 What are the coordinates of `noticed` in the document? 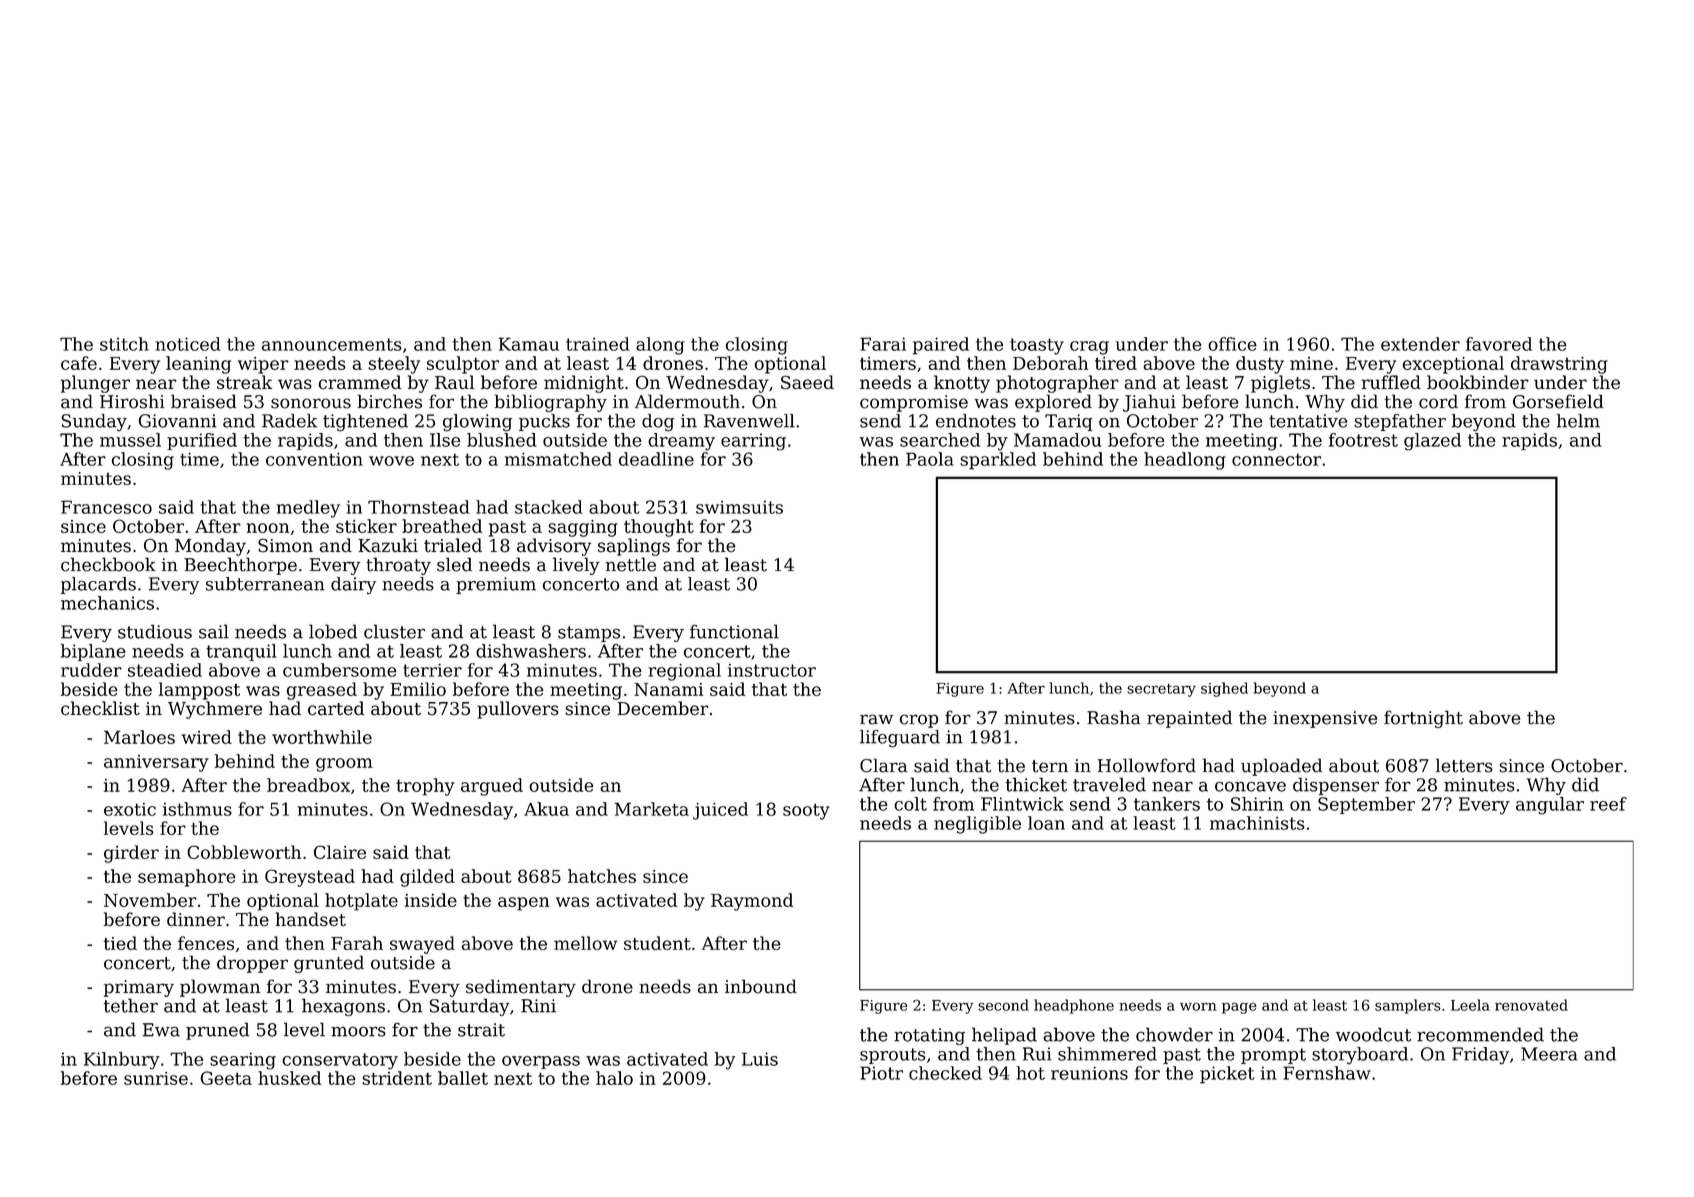 It's located at (188, 344).
